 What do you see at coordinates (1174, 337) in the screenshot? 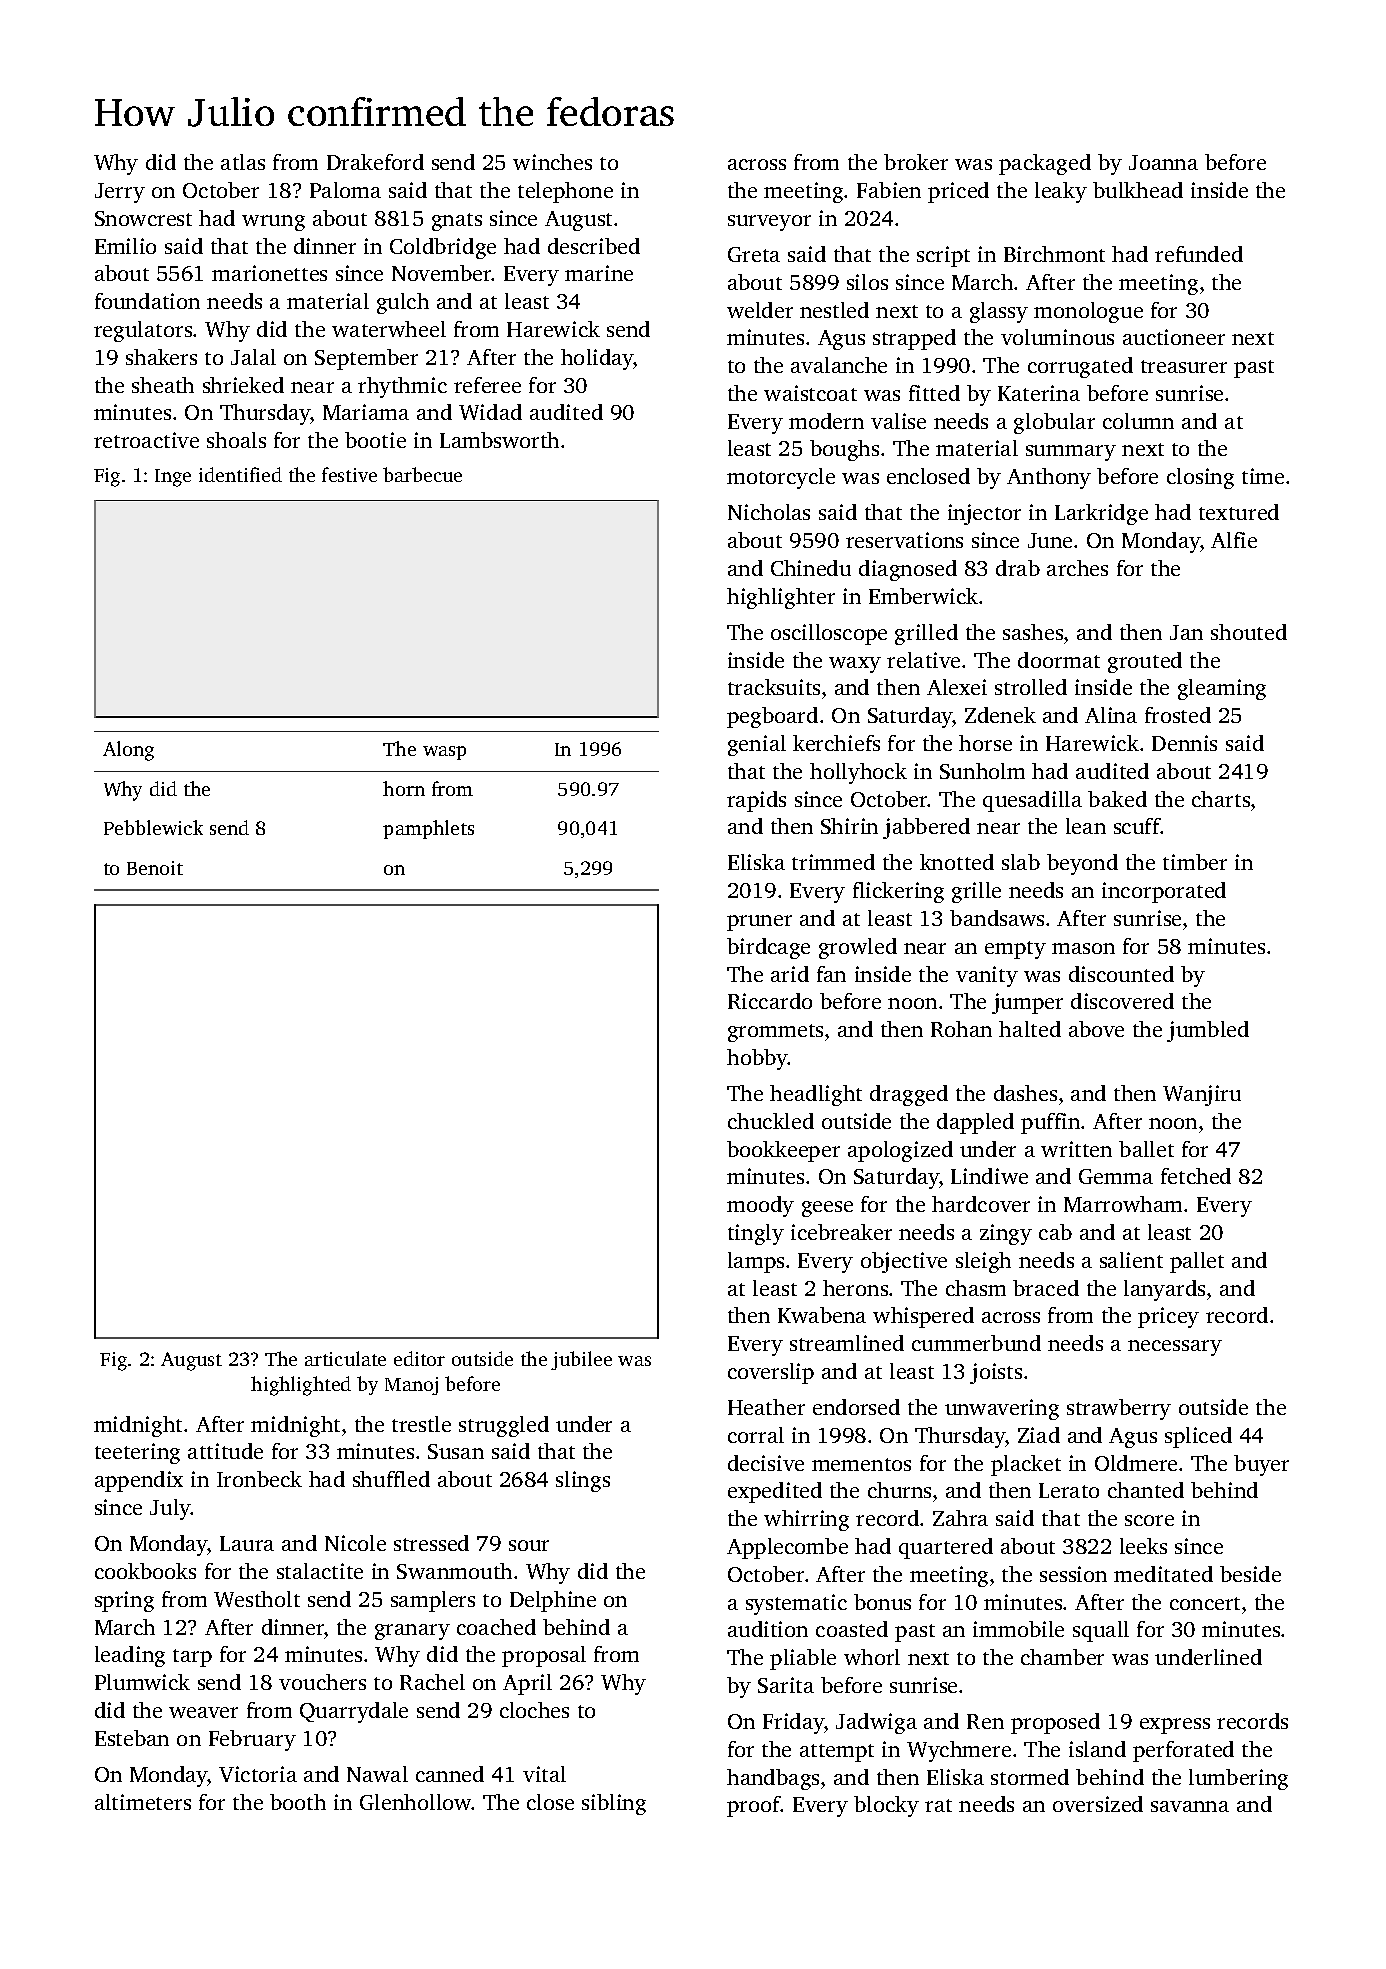
I see `auctioneer` at bounding box center [1174, 337].
